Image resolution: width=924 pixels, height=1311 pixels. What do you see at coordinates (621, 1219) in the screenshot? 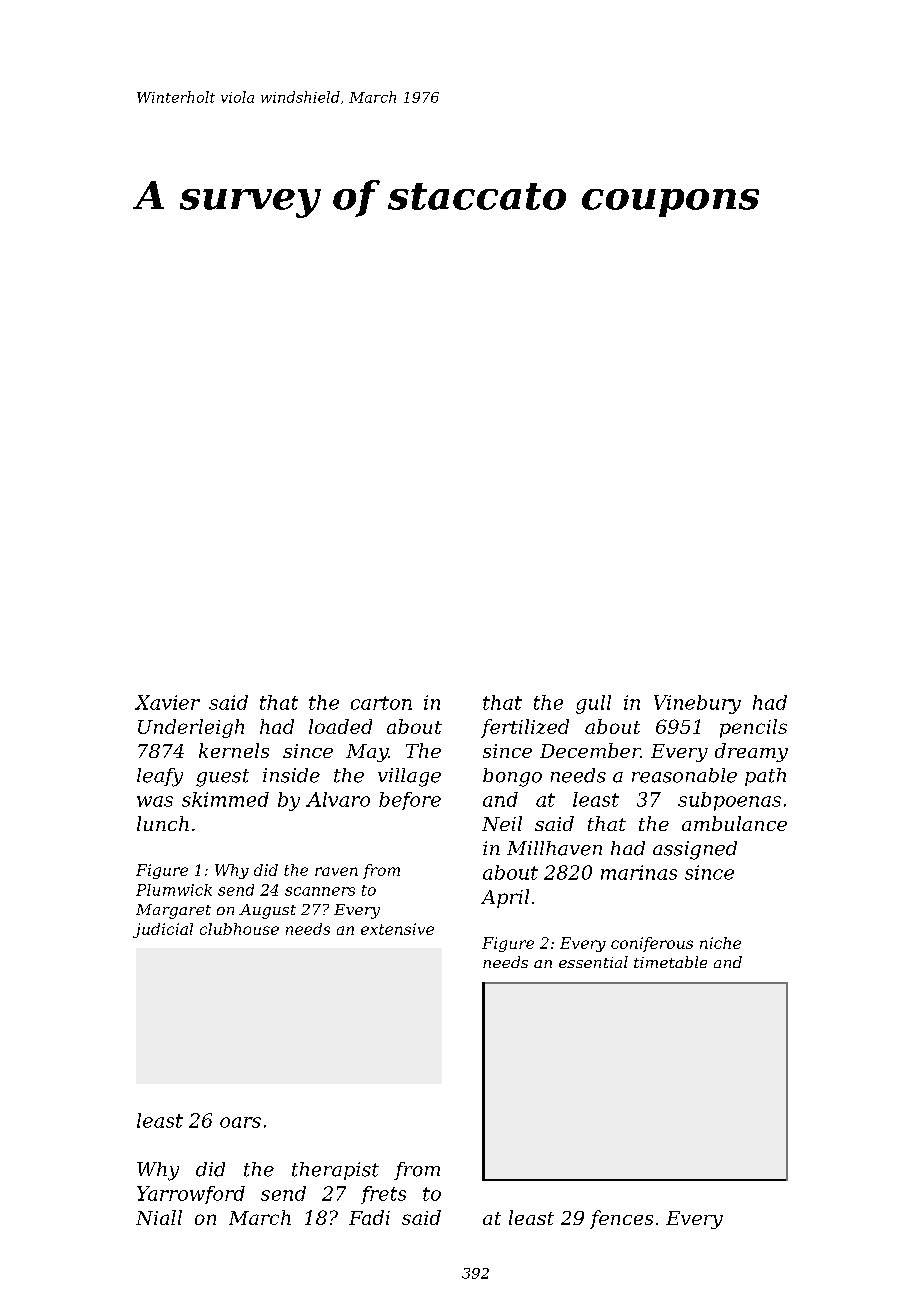
I see `fences` at bounding box center [621, 1219].
